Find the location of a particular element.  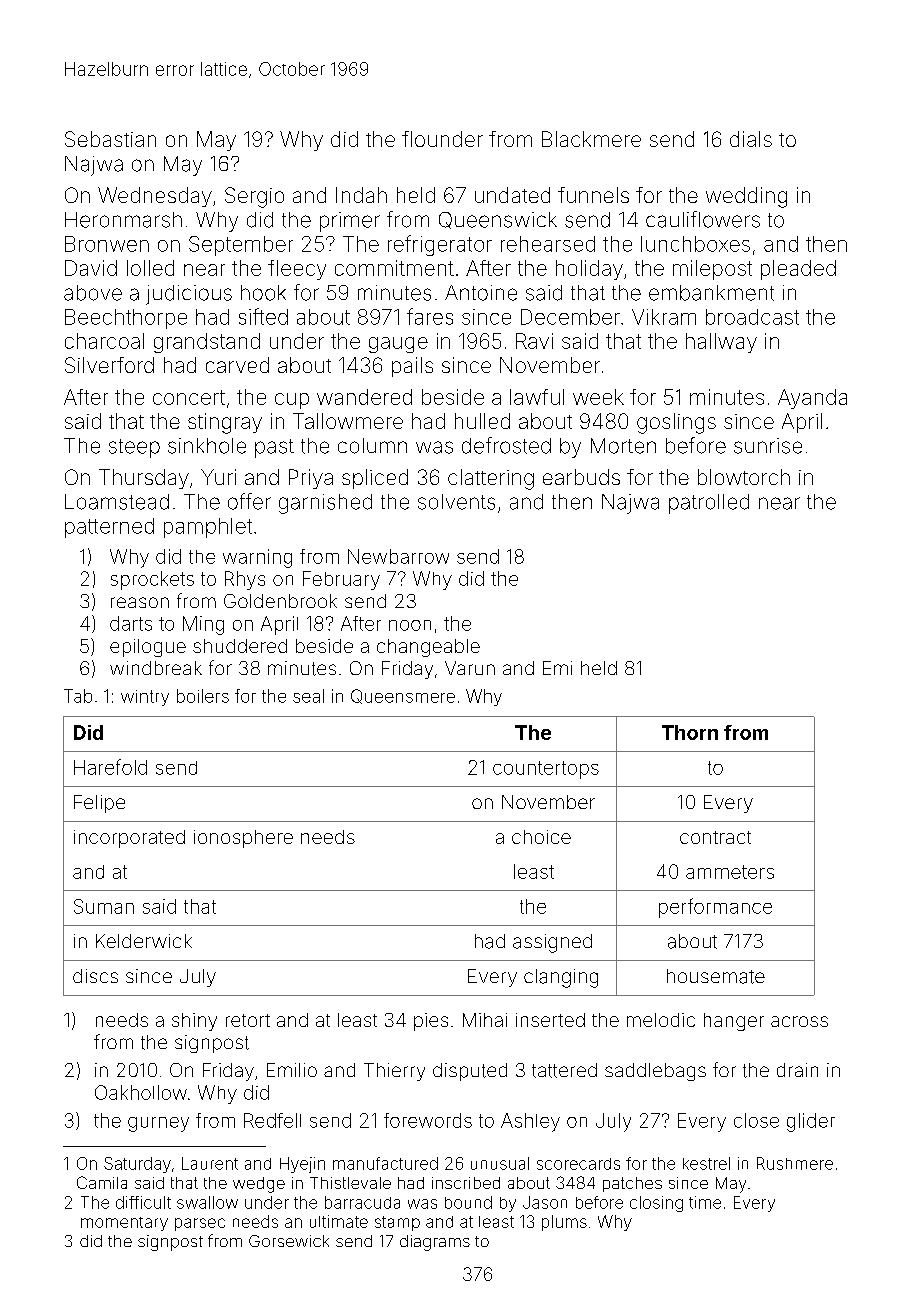

Queensmere is located at coordinates (403, 696).
